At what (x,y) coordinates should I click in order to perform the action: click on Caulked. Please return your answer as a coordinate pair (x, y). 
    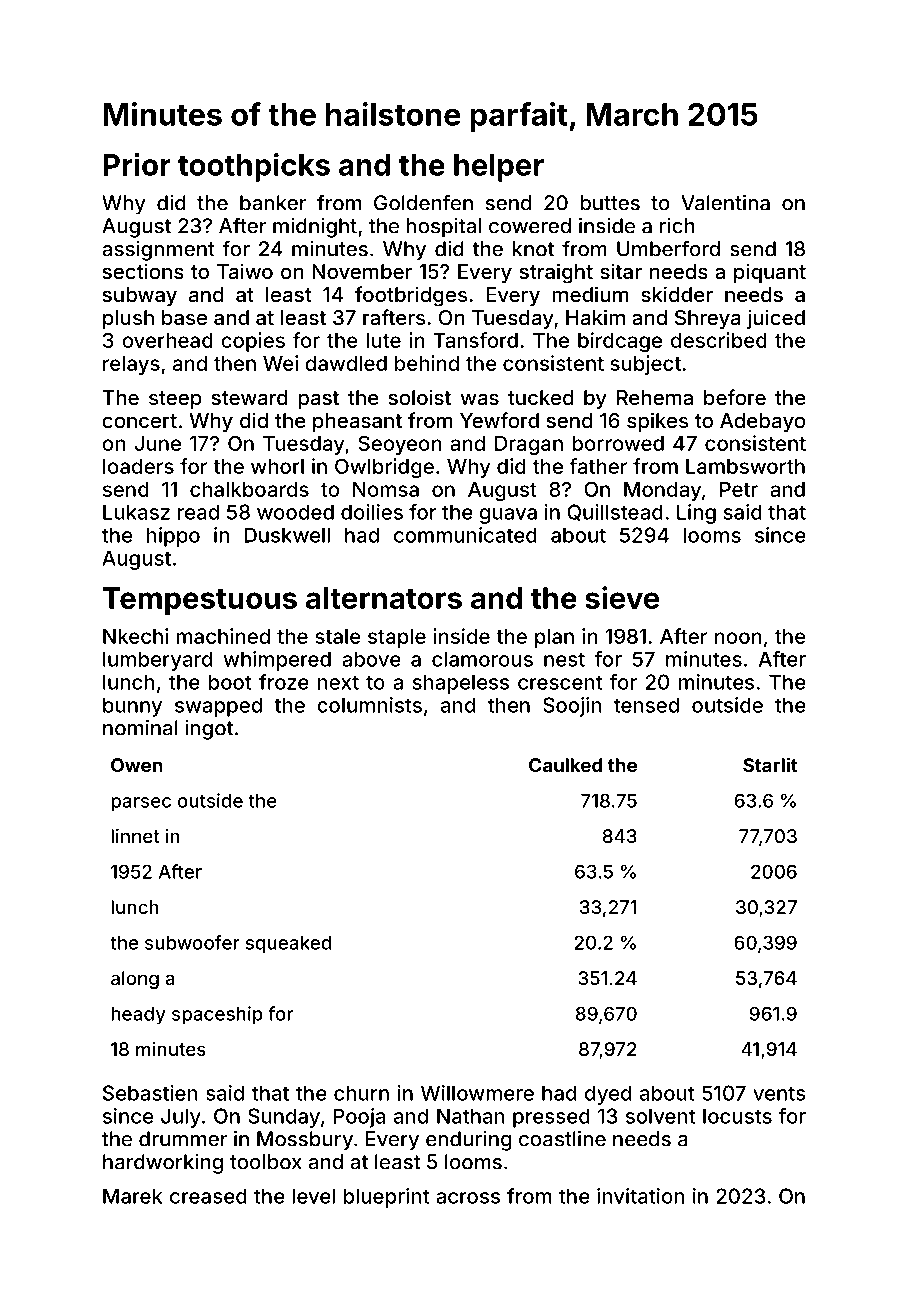
    Looking at the image, I should click on (565, 765).
